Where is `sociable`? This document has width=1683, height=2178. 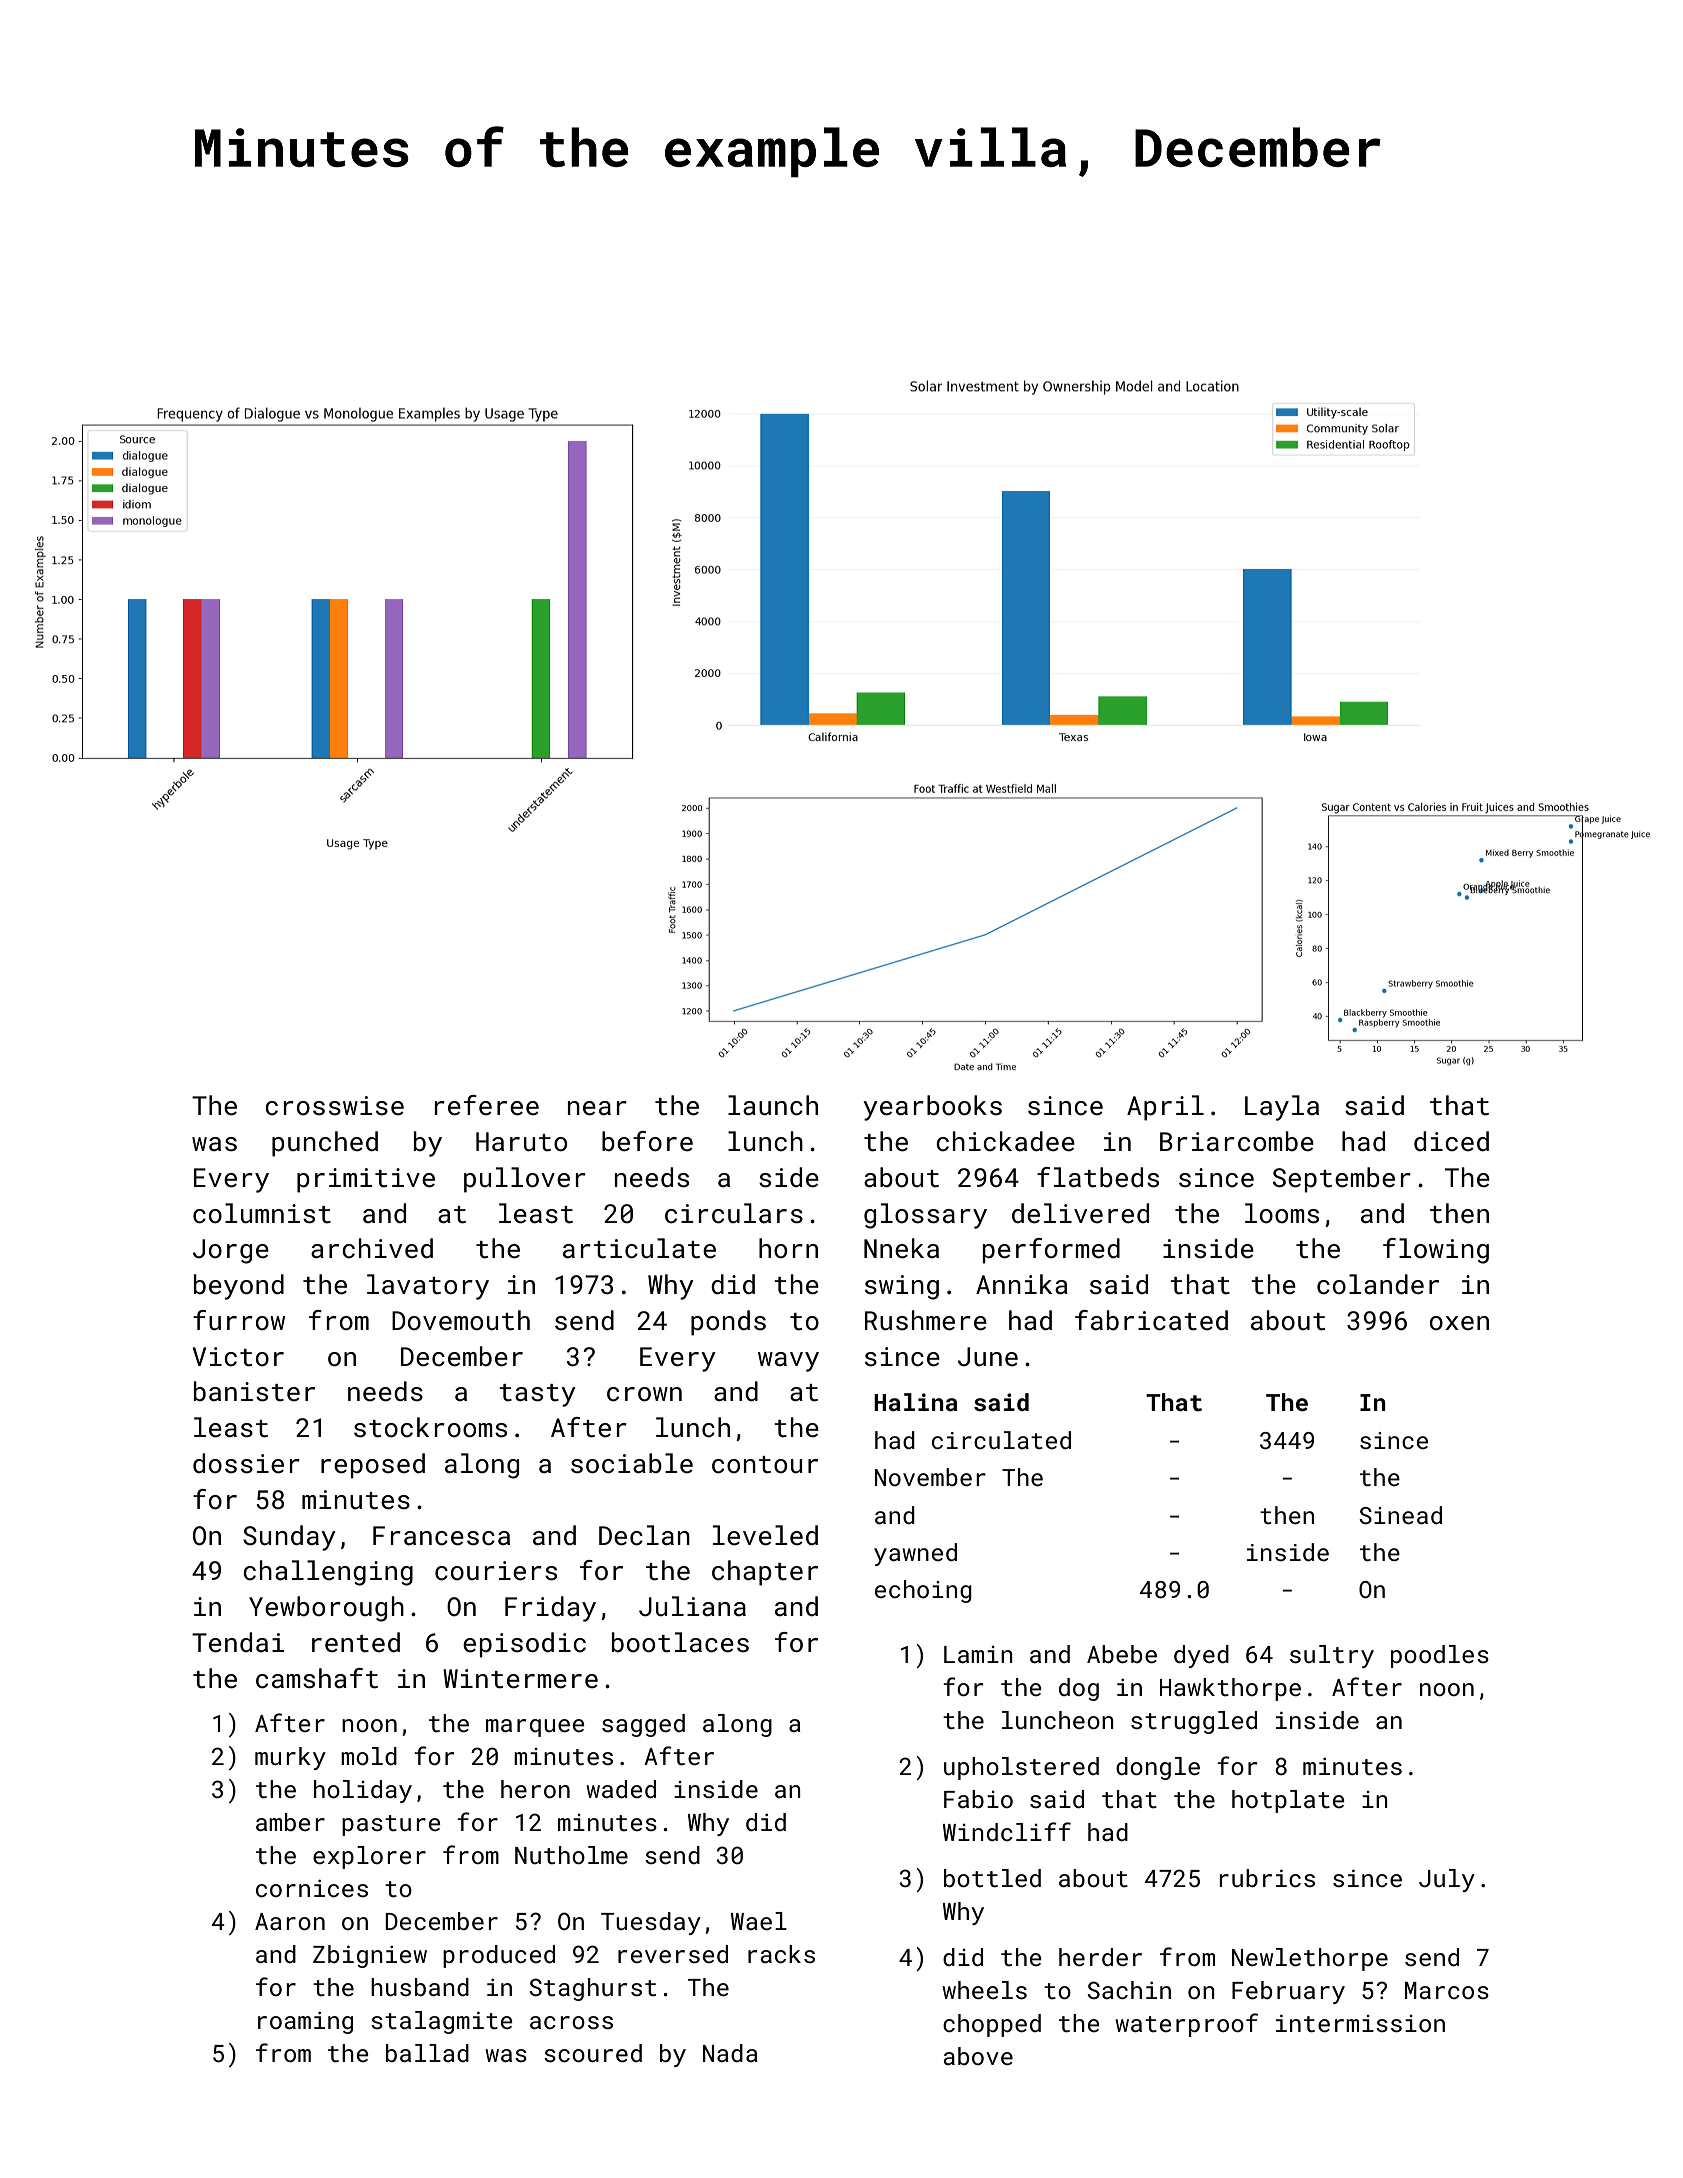 sociable is located at coordinates (632, 1463).
